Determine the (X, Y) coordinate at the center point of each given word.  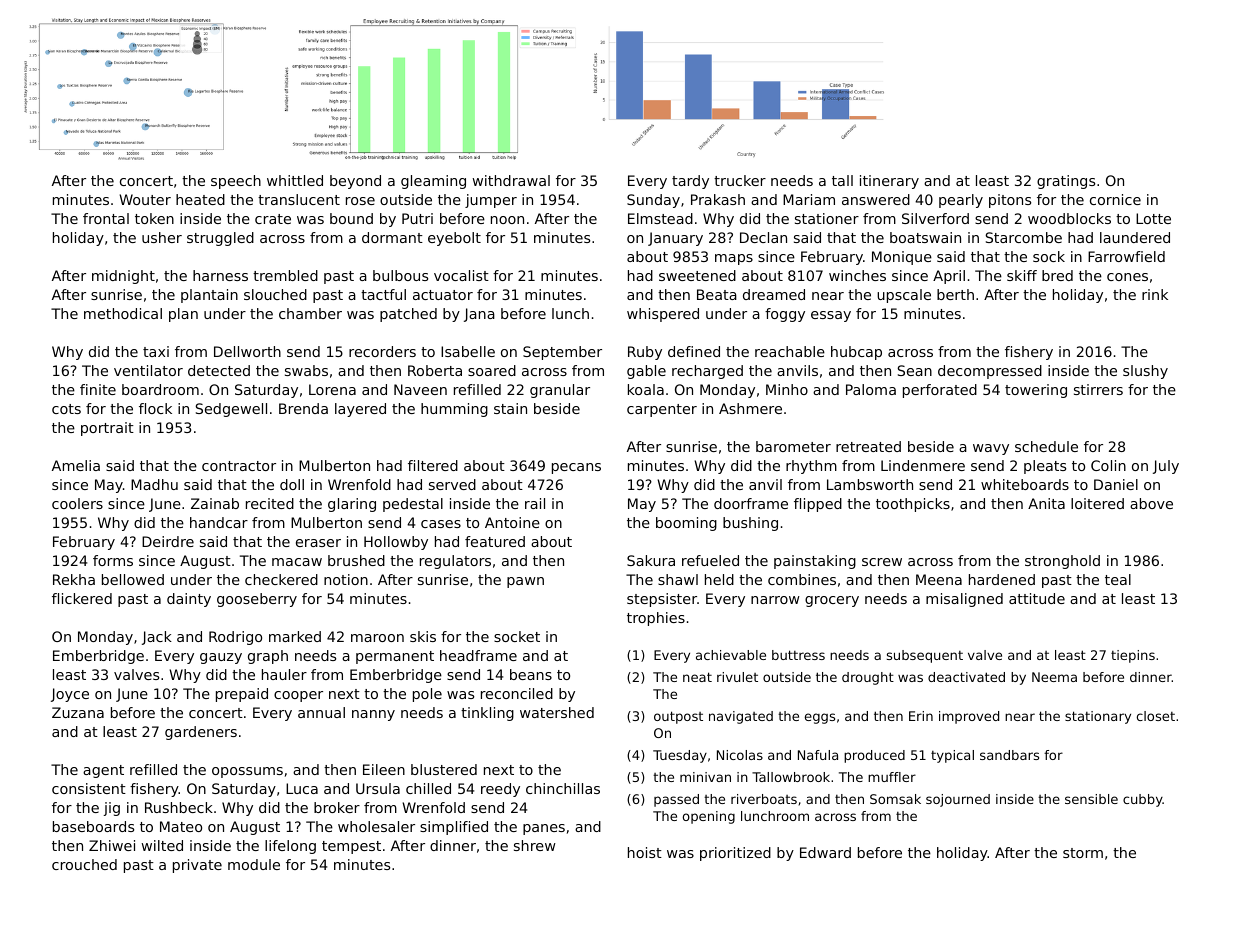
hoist (645, 852)
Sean (914, 370)
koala (646, 389)
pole (427, 695)
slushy (1145, 372)
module (254, 864)
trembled (285, 275)
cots (66, 409)
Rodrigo (235, 638)
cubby (1143, 800)
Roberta (435, 370)
